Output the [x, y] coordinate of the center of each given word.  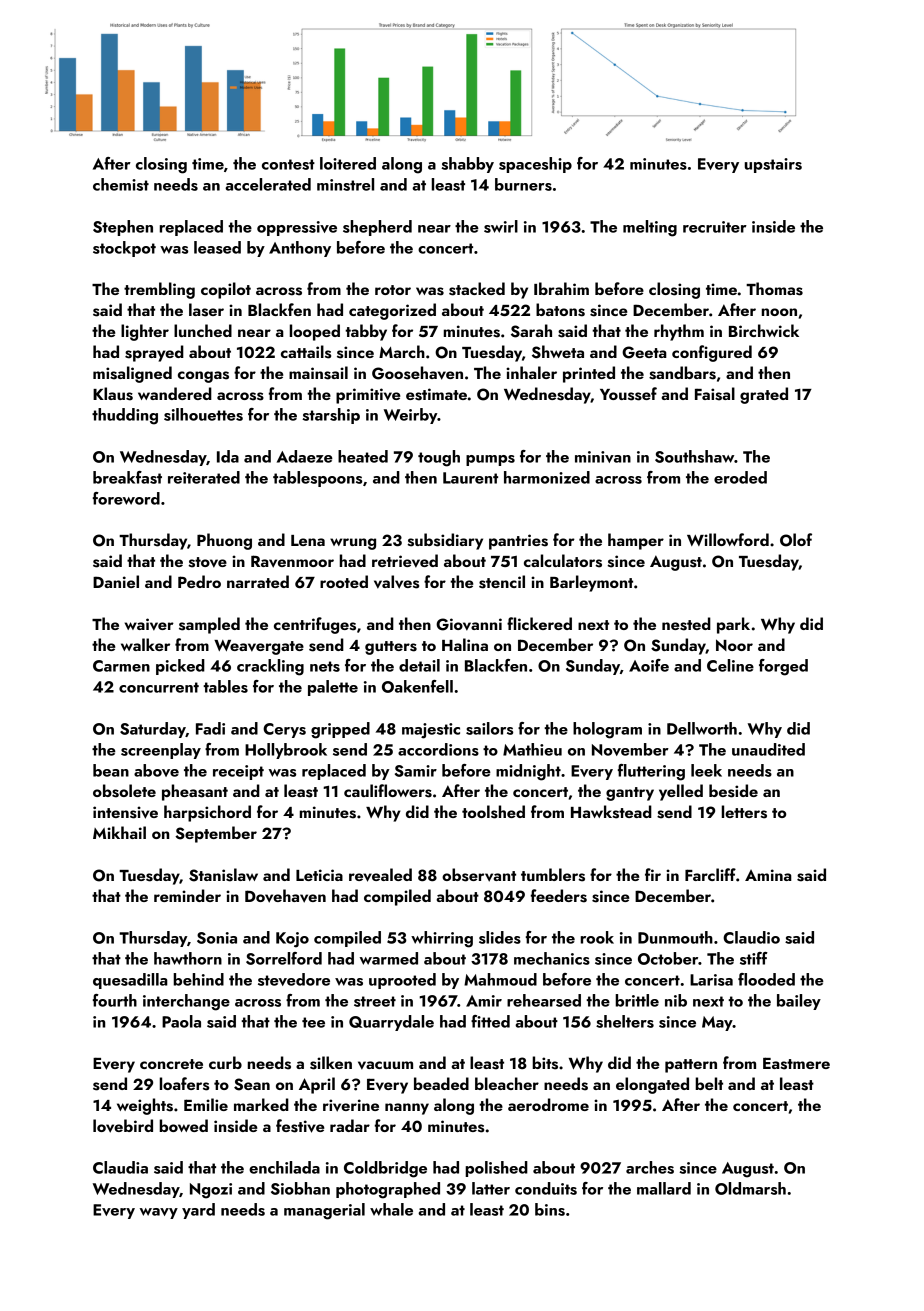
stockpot [124, 249]
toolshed [493, 812]
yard [198, 1211]
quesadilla [130, 981]
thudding [125, 416]
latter [491, 1188]
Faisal [715, 394]
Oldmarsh [750, 1188]
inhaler [531, 372]
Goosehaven [417, 373]
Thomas [774, 289]
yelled [681, 792]
